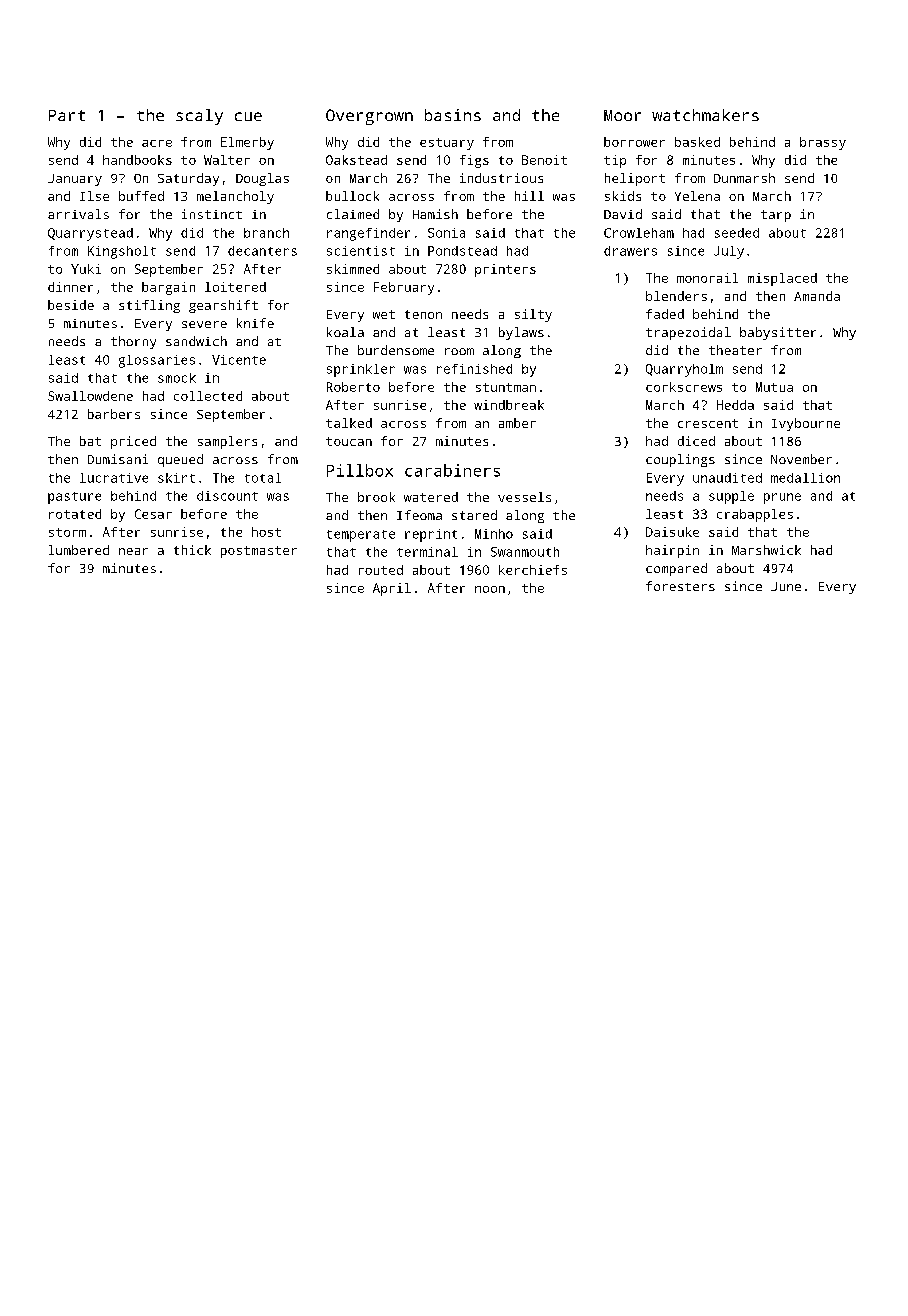 The height and width of the document is (1316, 908). What do you see at coordinates (90, 396) in the document?
I see `Swallowdene` at bounding box center [90, 396].
